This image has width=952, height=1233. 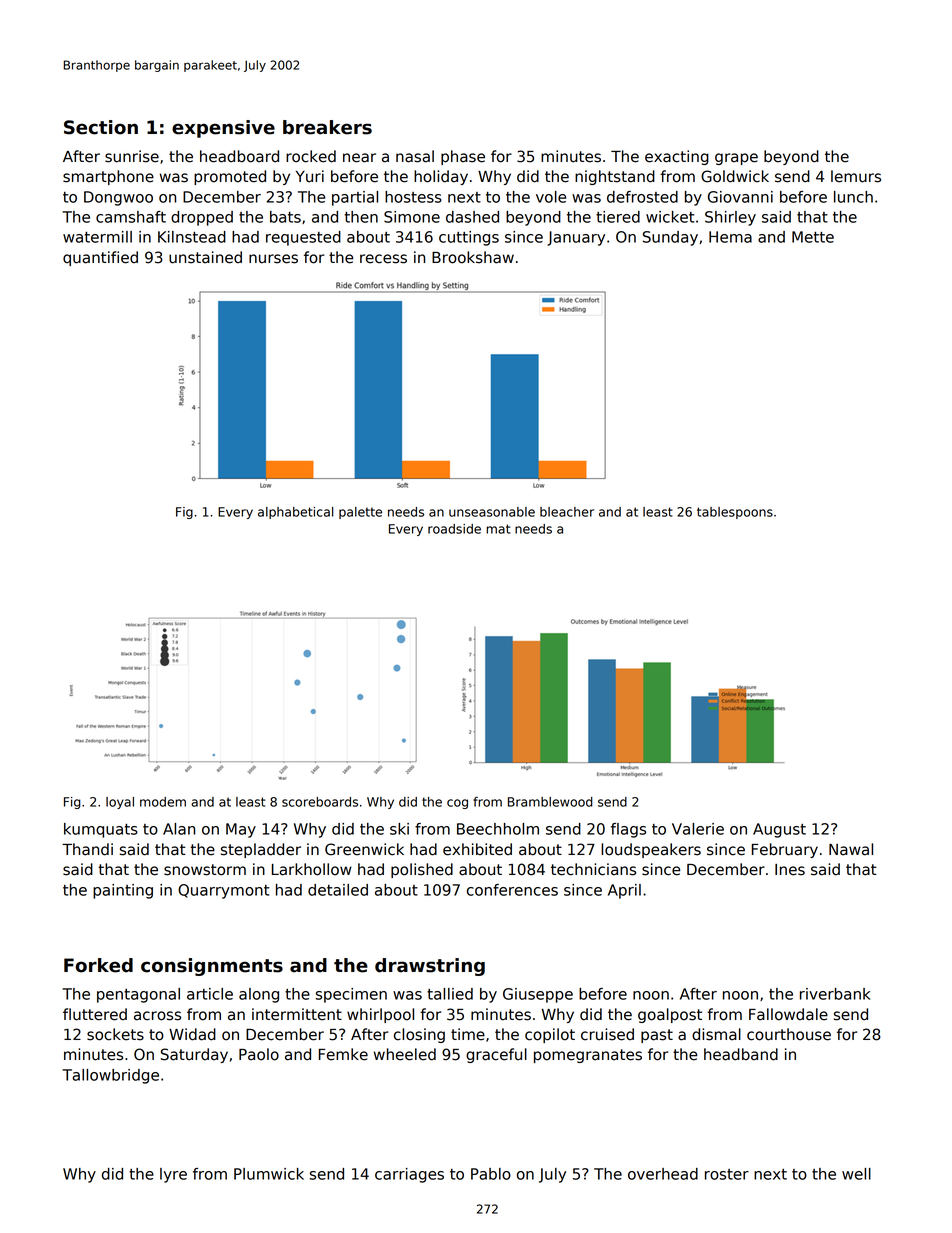 What do you see at coordinates (698, 829) in the image?
I see `Valerie` at bounding box center [698, 829].
